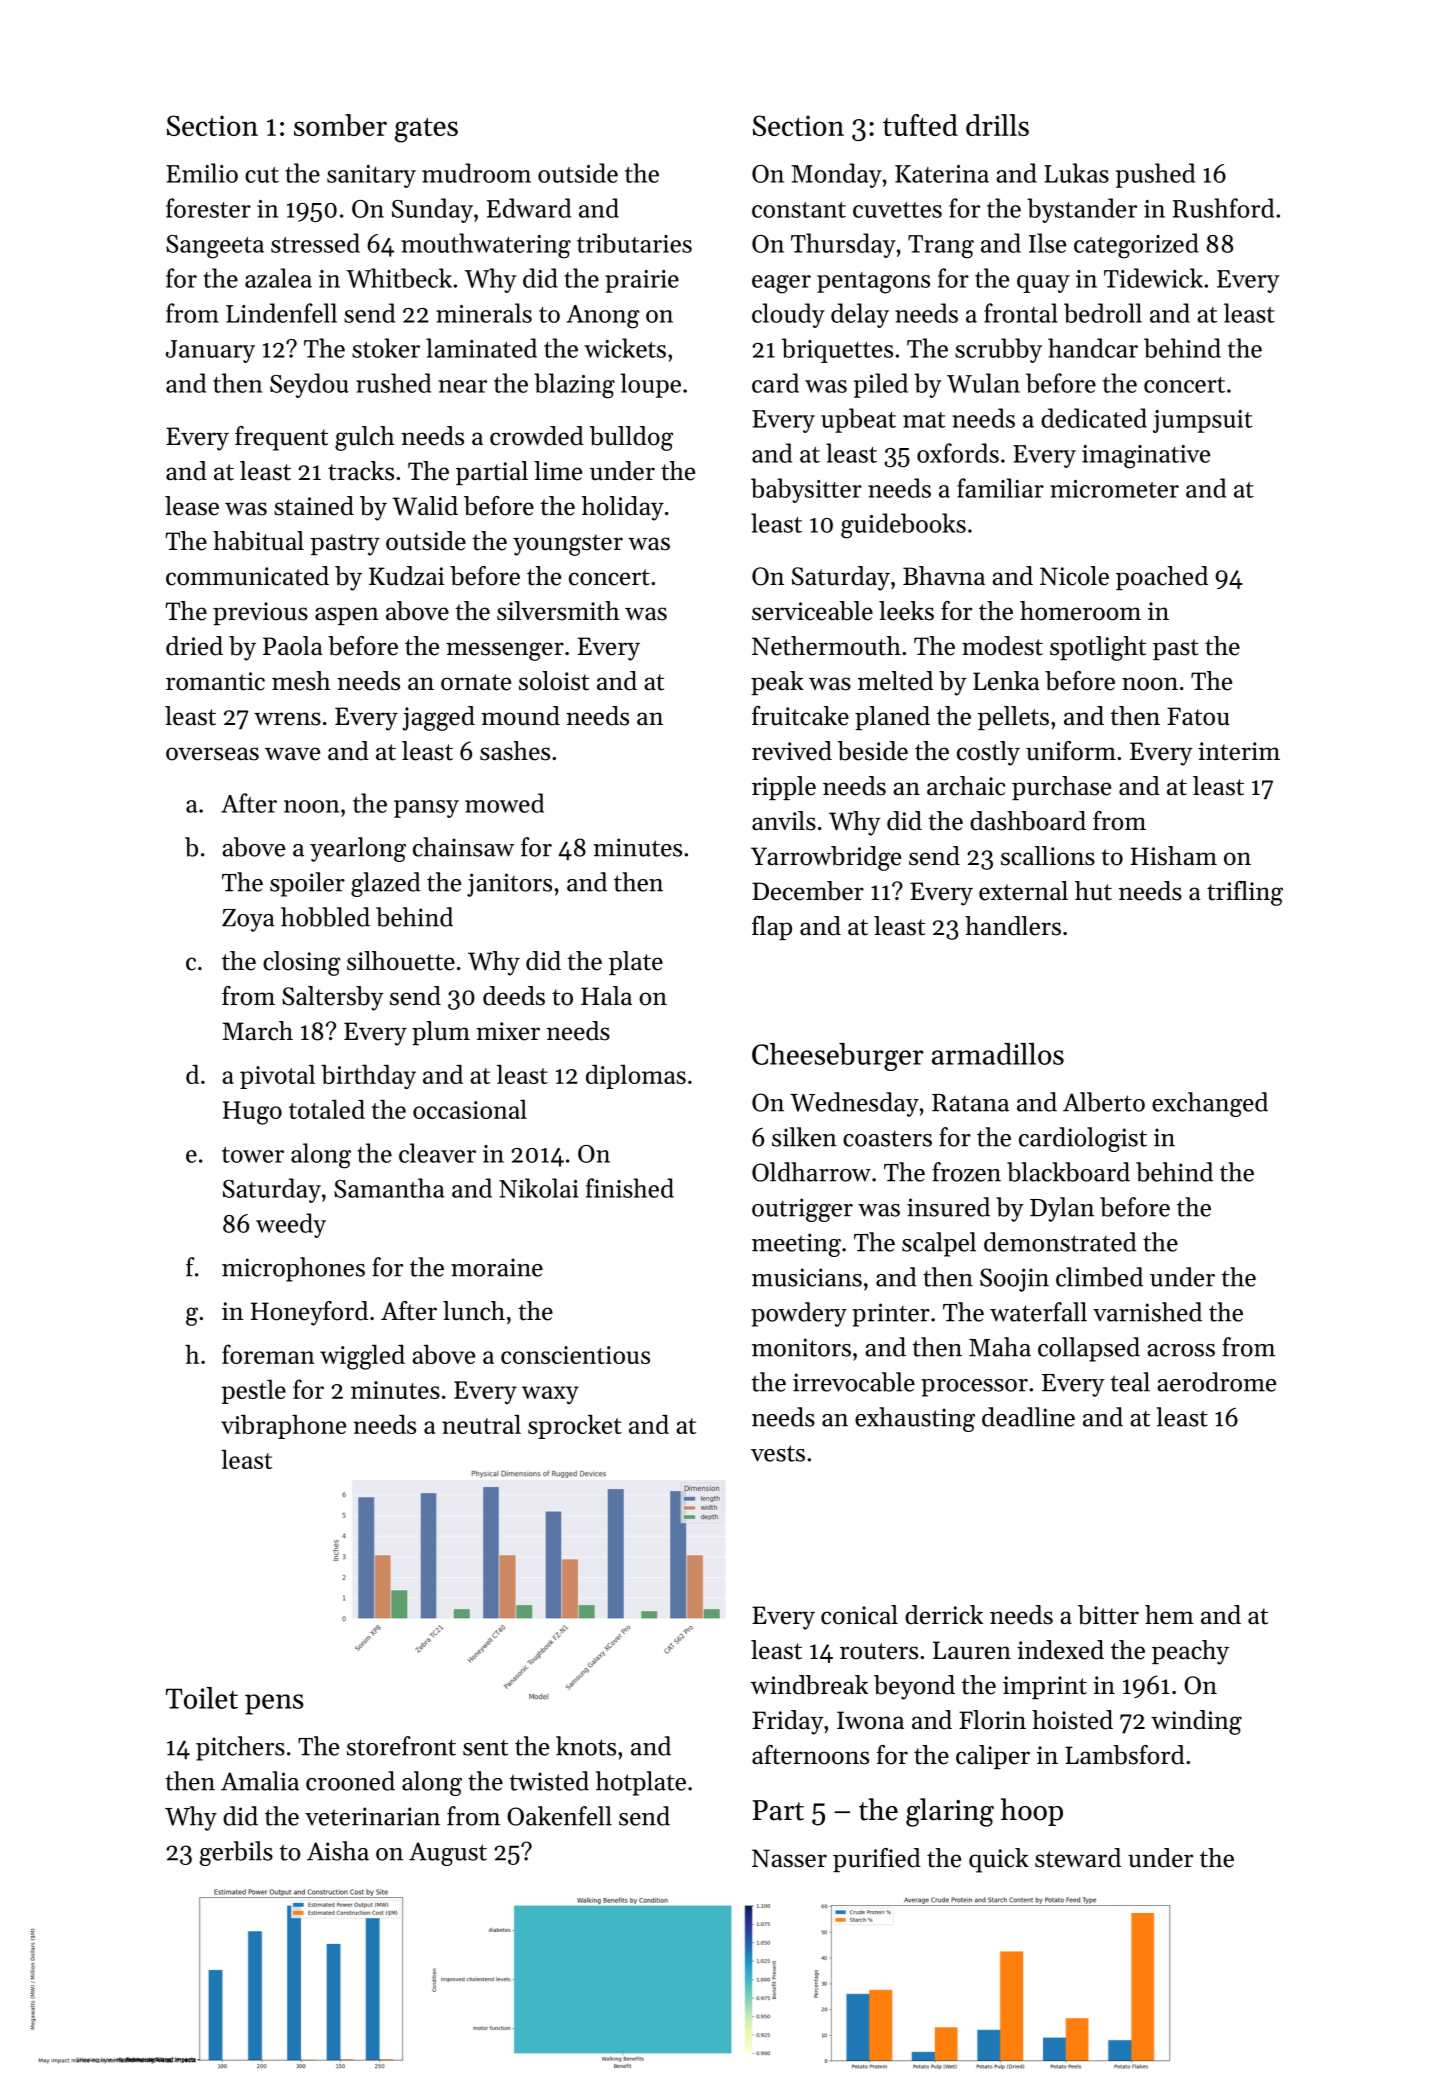 This screenshot has width=1450, height=2100. Describe the element at coordinates (1202, 421) in the screenshot. I see `jumpsuit` at that location.
